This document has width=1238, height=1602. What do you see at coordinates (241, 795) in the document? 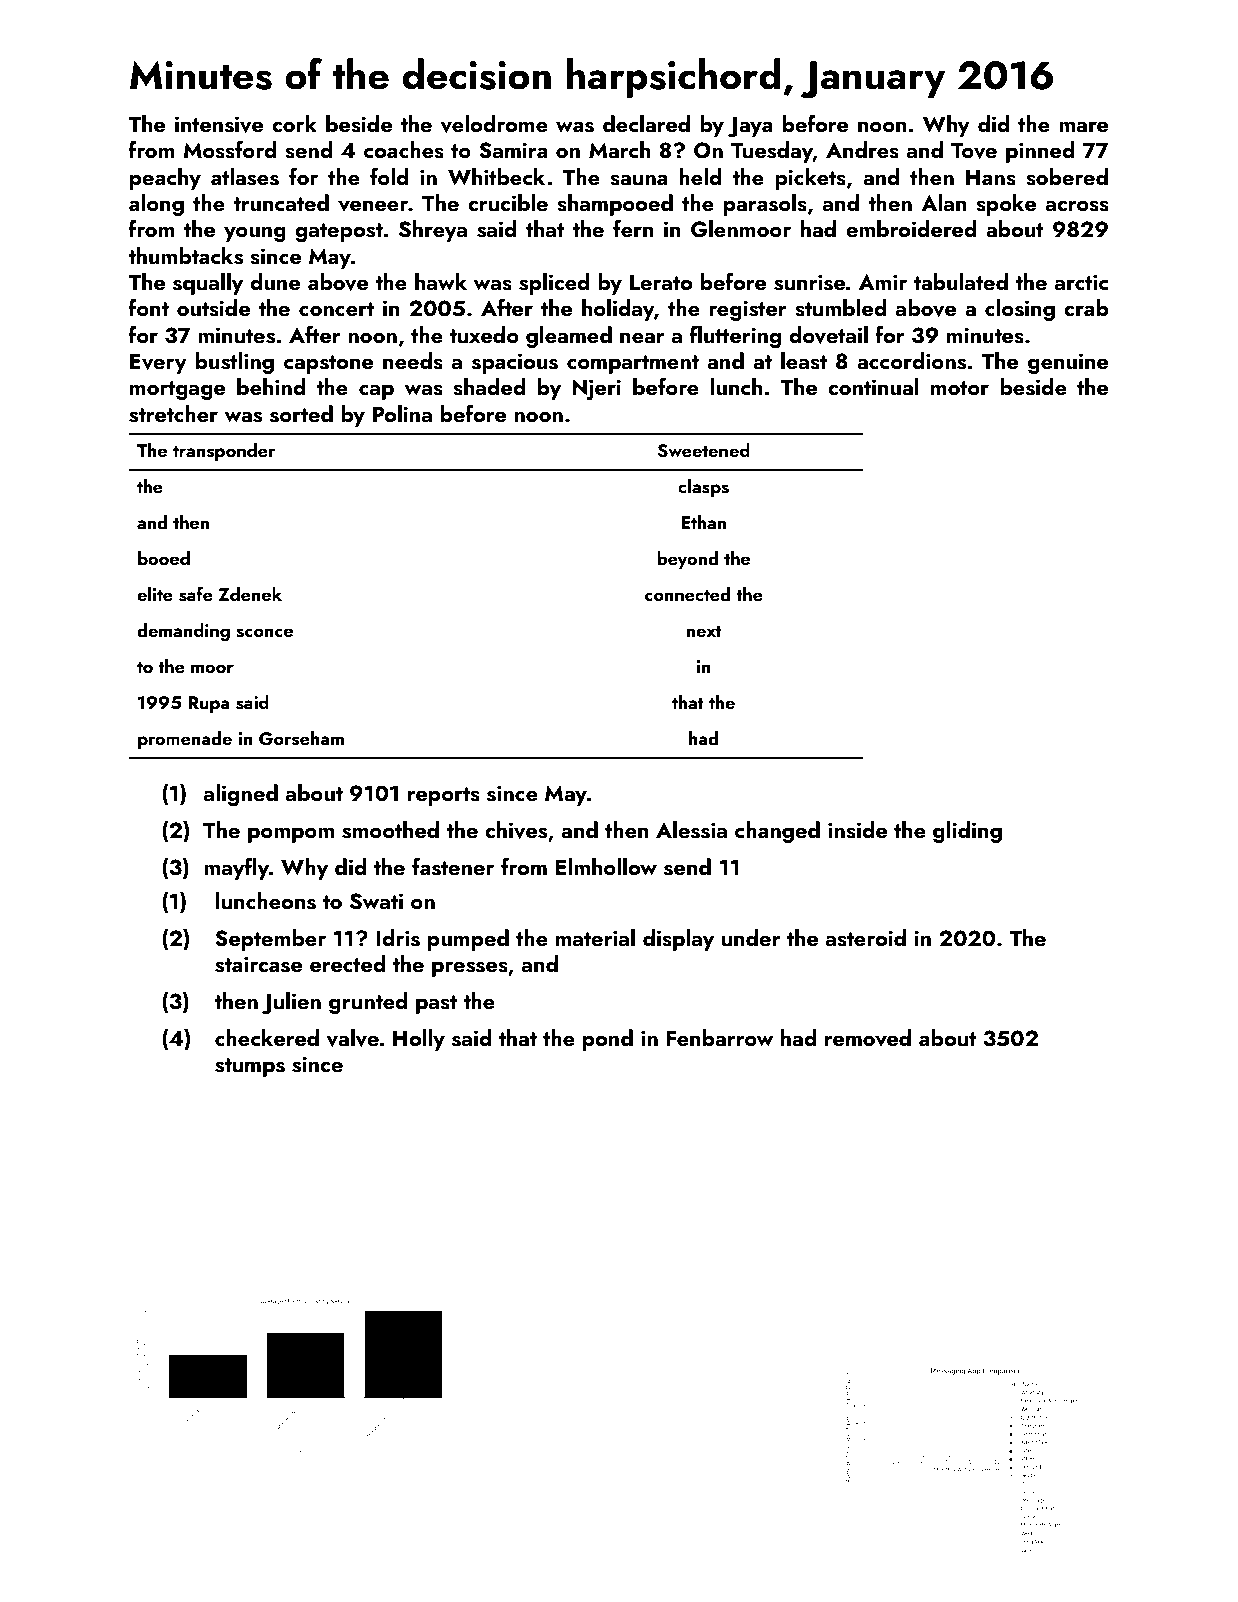
I see `aligned` at bounding box center [241, 795].
